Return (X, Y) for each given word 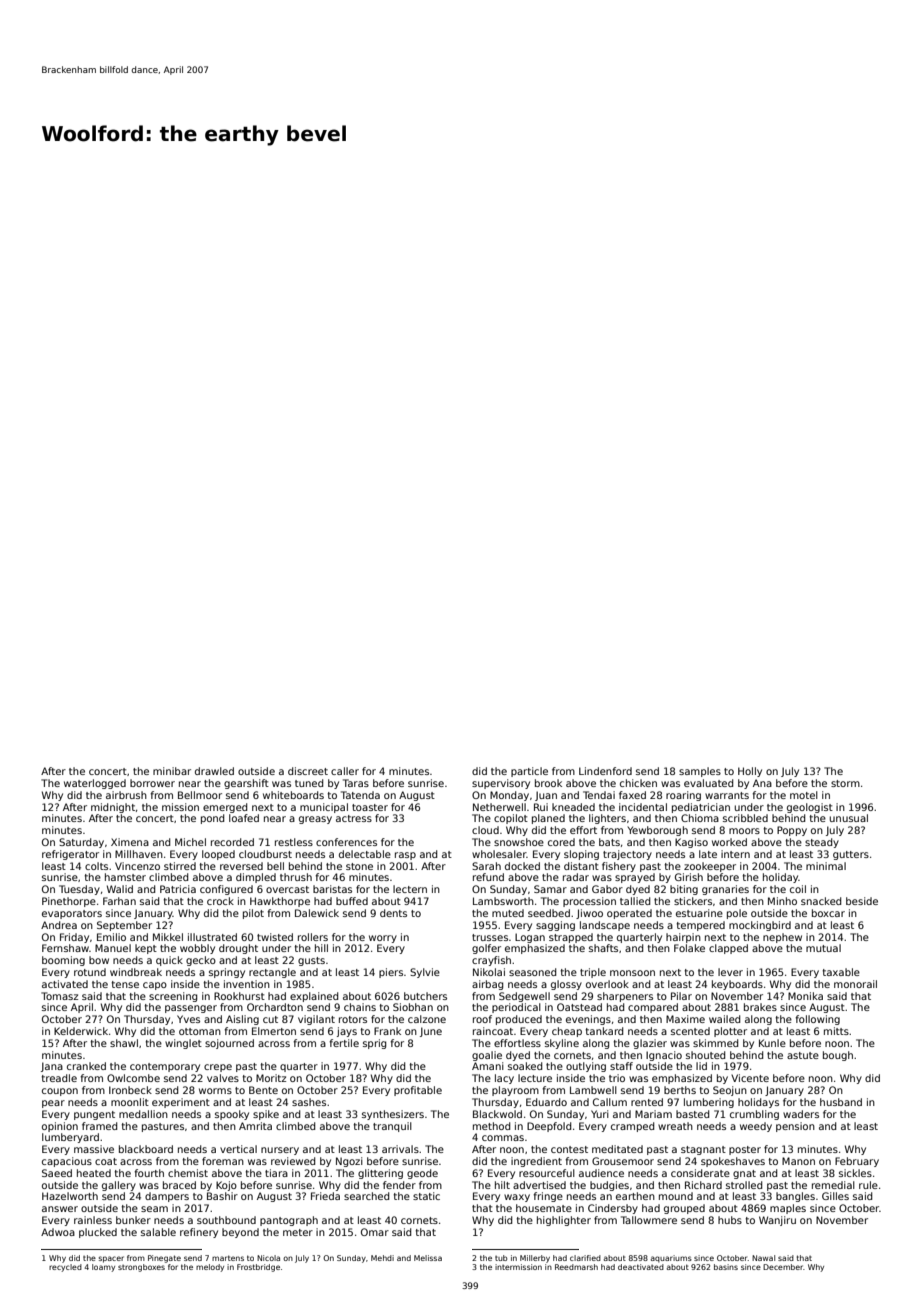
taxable (841, 972)
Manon (798, 1161)
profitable (418, 1091)
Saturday (81, 843)
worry (383, 939)
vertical (238, 1149)
